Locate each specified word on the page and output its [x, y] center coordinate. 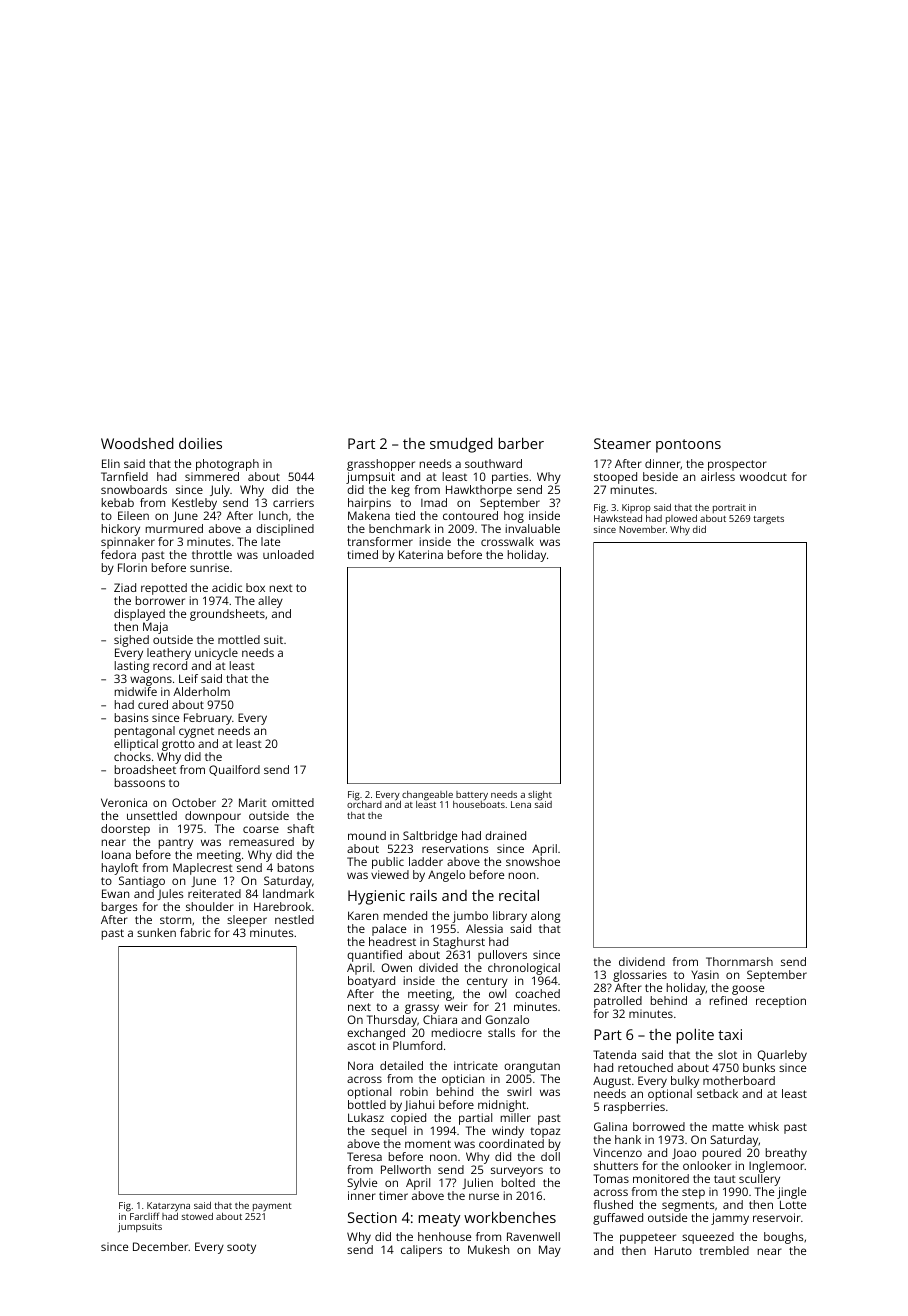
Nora [360, 1065]
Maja [155, 628]
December [161, 1246]
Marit [253, 802]
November [642, 529]
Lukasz [366, 1117]
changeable [427, 796]
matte [728, 1127]
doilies [200, 443]
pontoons [688, 446]
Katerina [421, 554]
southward [493, 463]
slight [540, 796]
